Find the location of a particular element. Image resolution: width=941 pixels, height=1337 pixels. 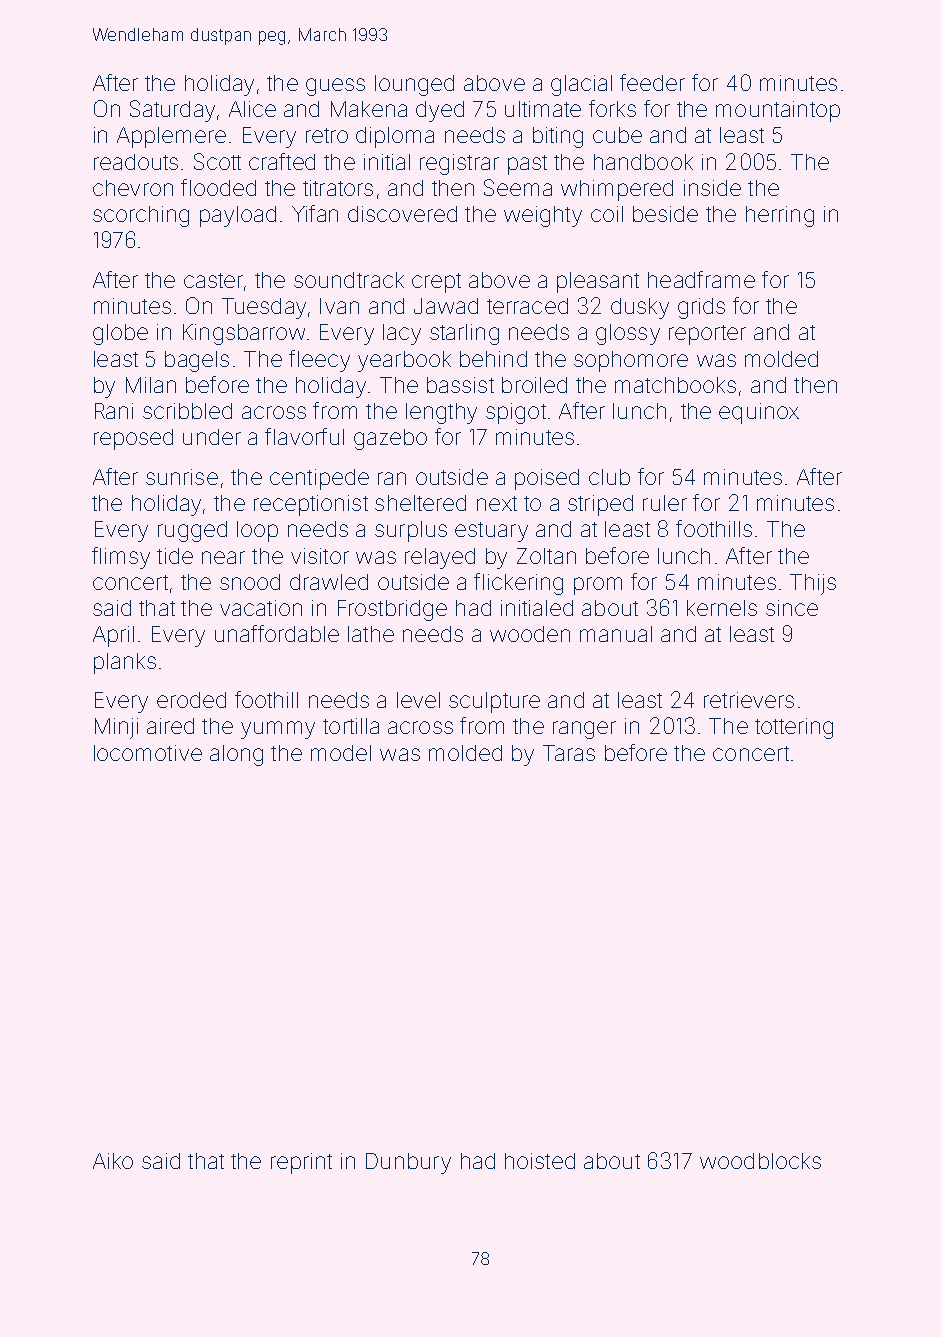

hoisted is located at coordinates (540, 1161).
